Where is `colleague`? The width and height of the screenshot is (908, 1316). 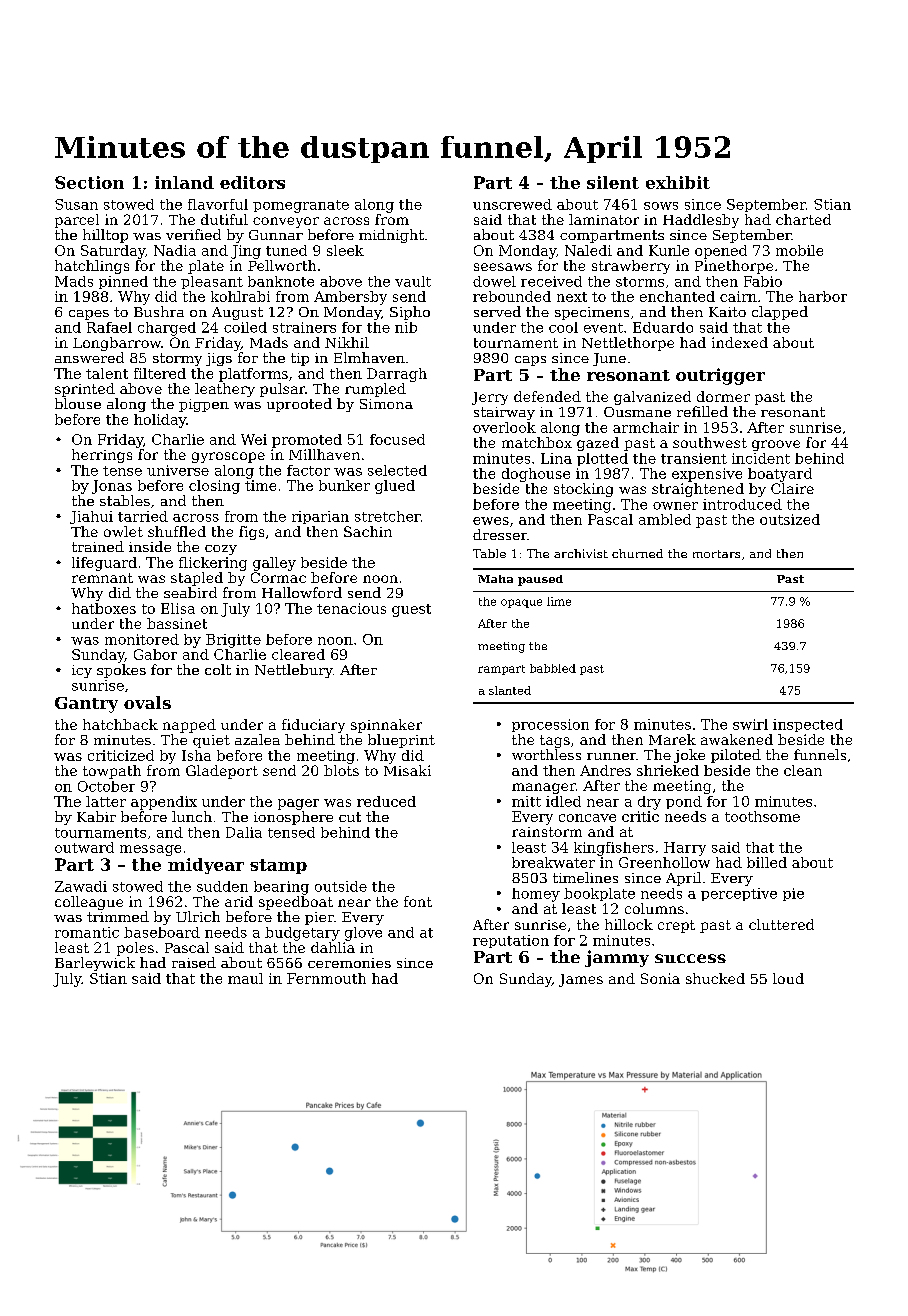 colleague is located at coordinates (89, 903).
